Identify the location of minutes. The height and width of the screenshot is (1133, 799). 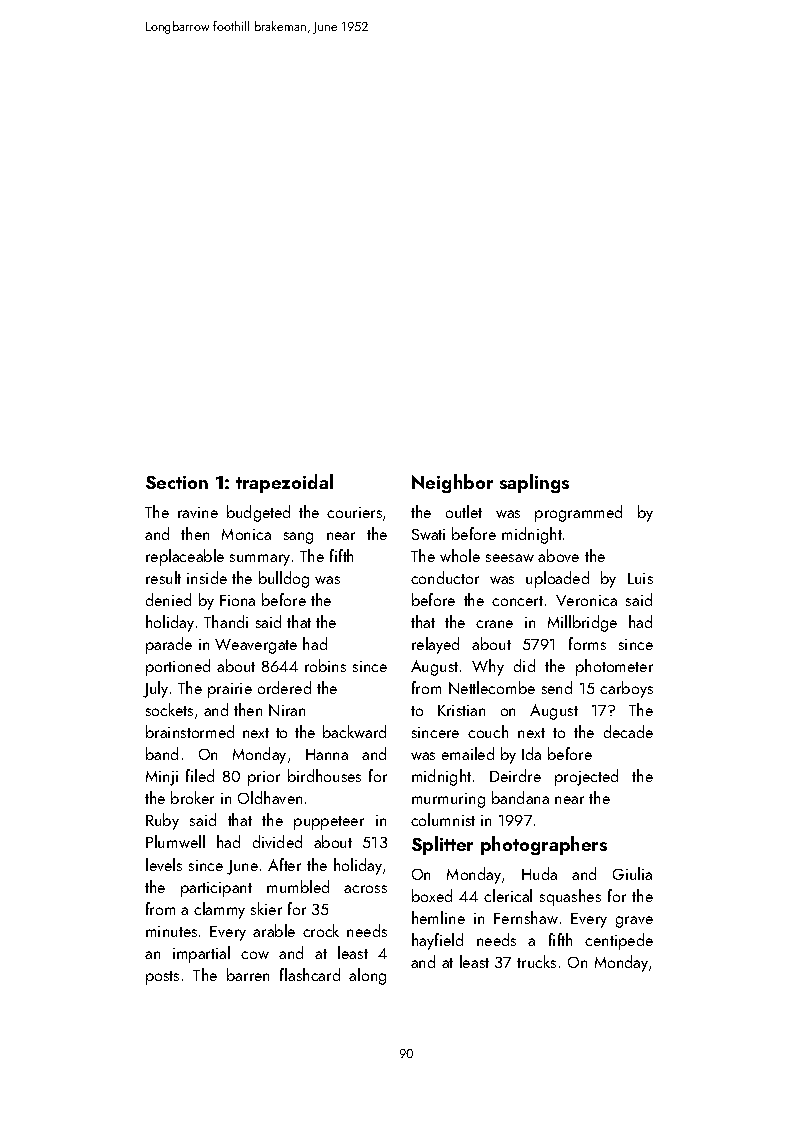
(171, 931).
